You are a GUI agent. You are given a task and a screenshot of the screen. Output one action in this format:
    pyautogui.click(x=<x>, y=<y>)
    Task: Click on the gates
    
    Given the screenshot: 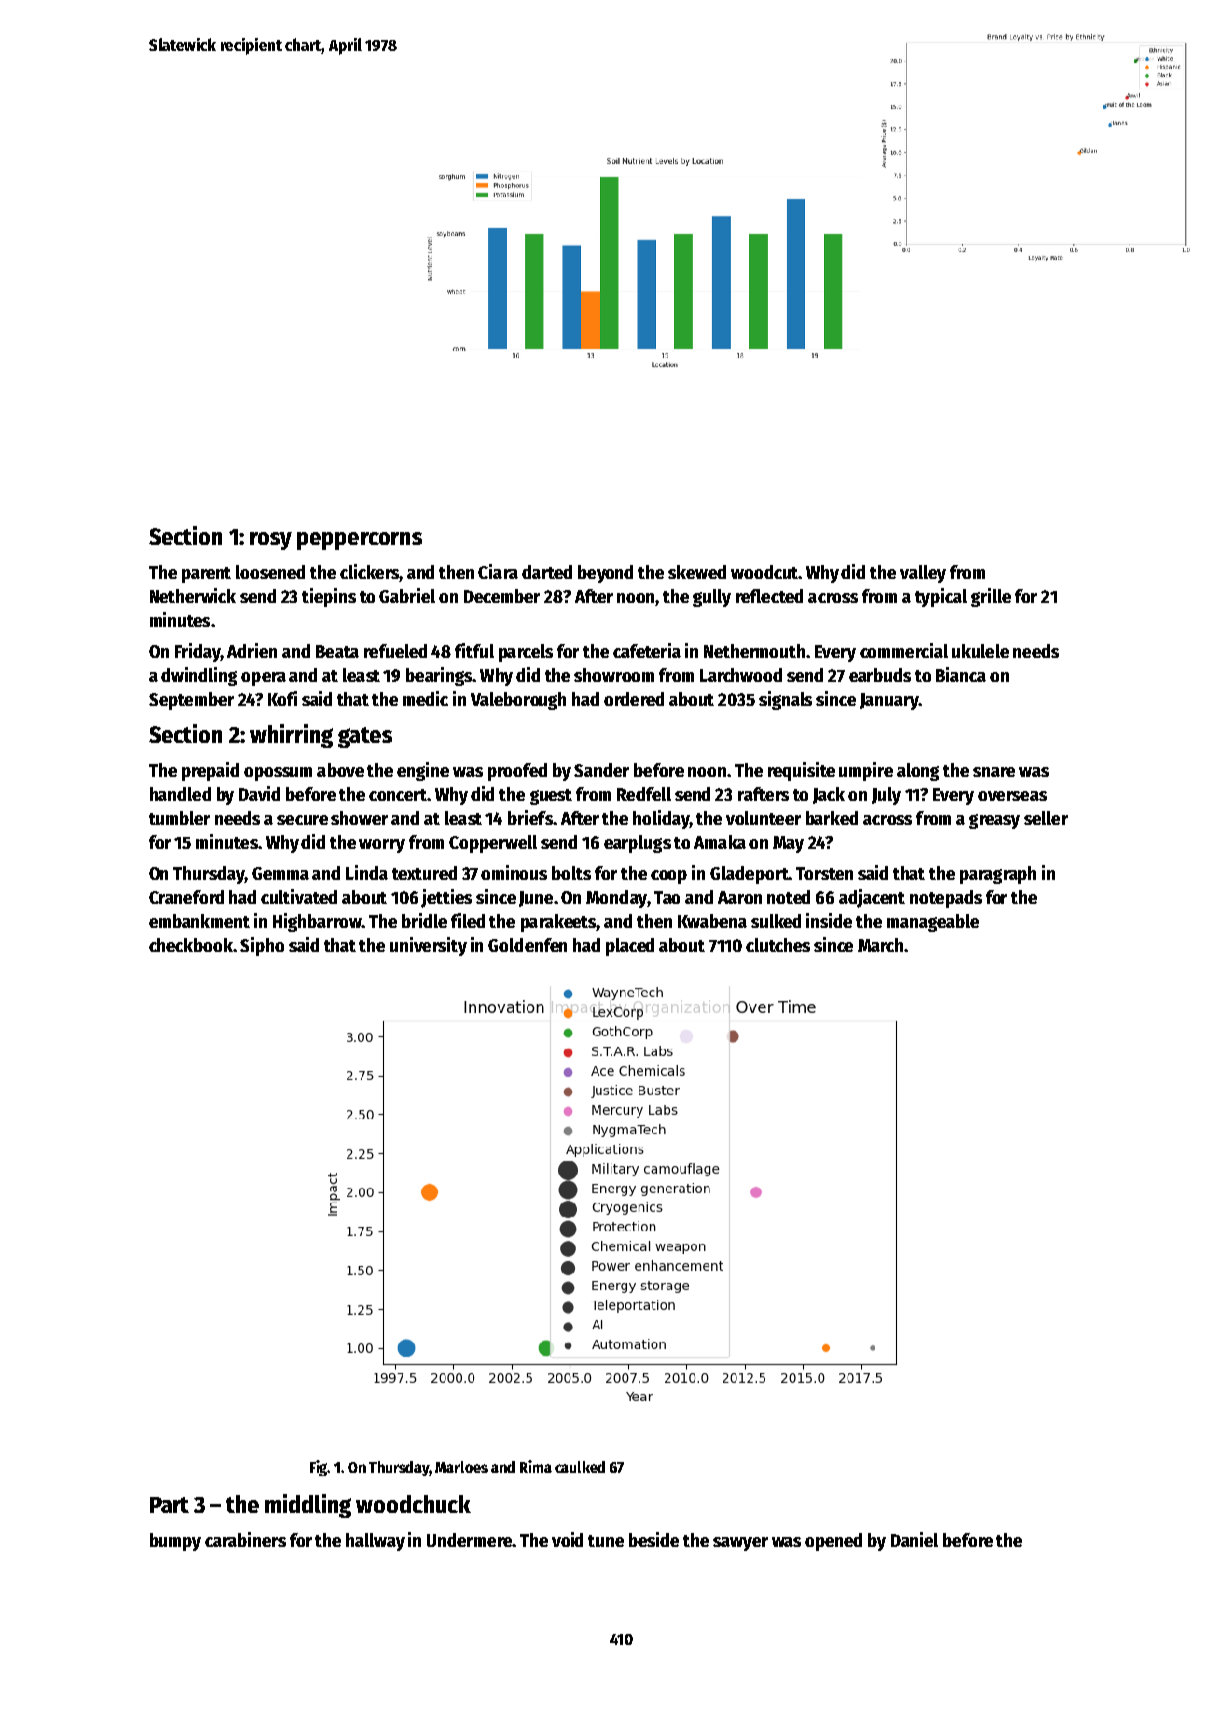 What is the action you would take?
    pyautogui.click(x=365, y=737)
